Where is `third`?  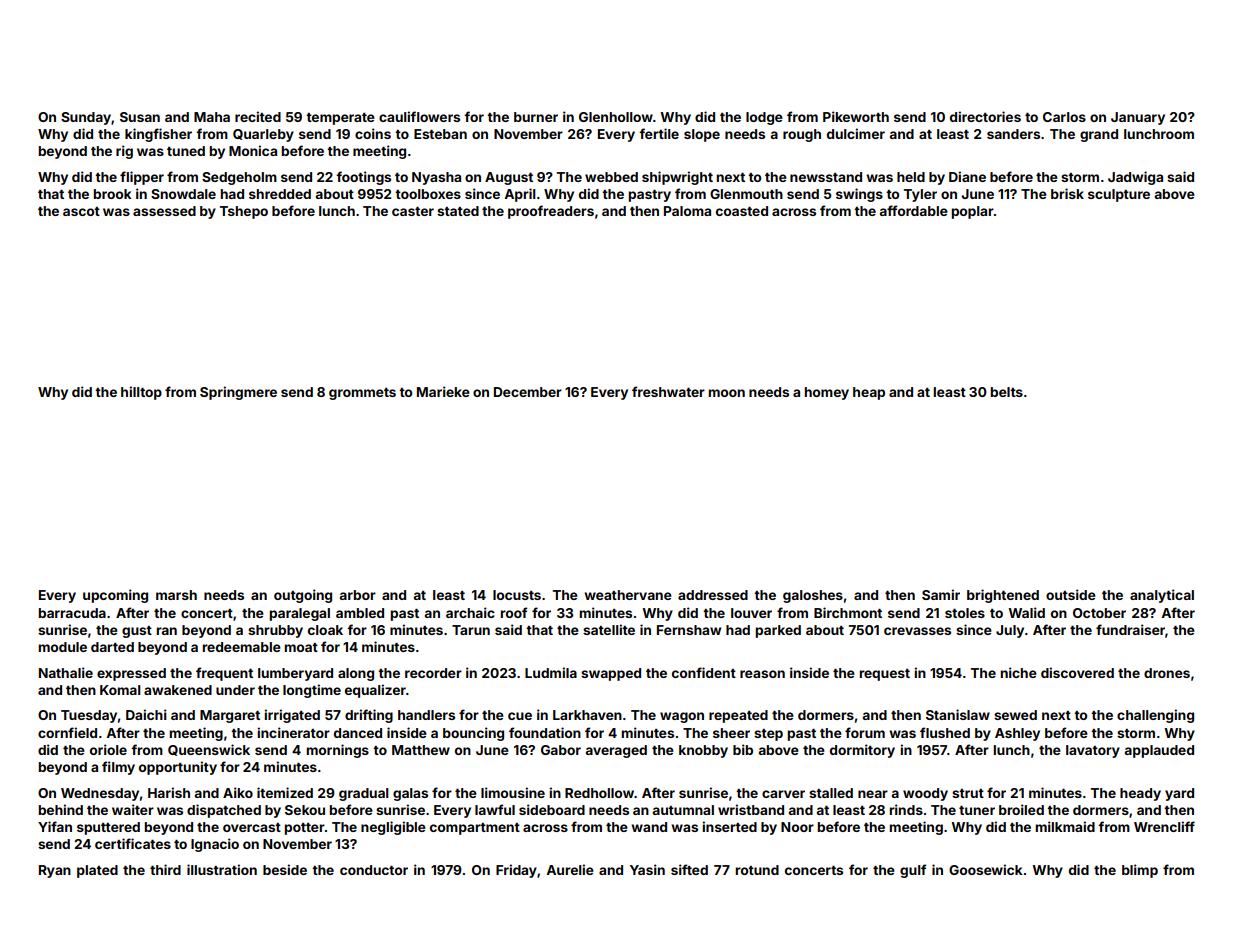 third is located at coordinates (165, 869).
